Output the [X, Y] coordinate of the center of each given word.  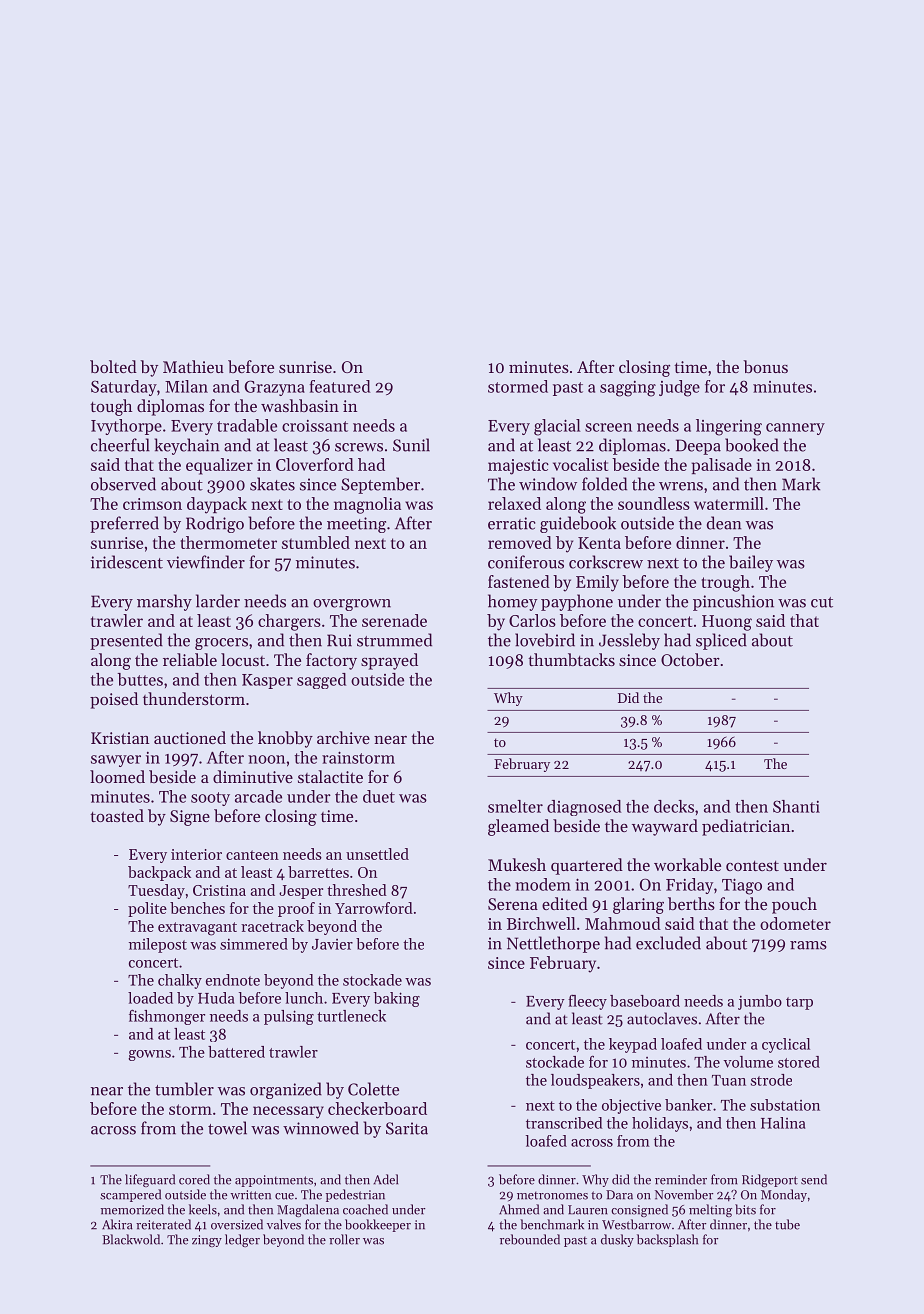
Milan [186, 386]
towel [227, 1128]
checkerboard [377, 1108]
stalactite [330, 776]
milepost [158, 945]
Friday [689, 886]
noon [266, 759]
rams [808, 945]
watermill [729, 503]
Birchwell [541, 923]
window [548, 484]
